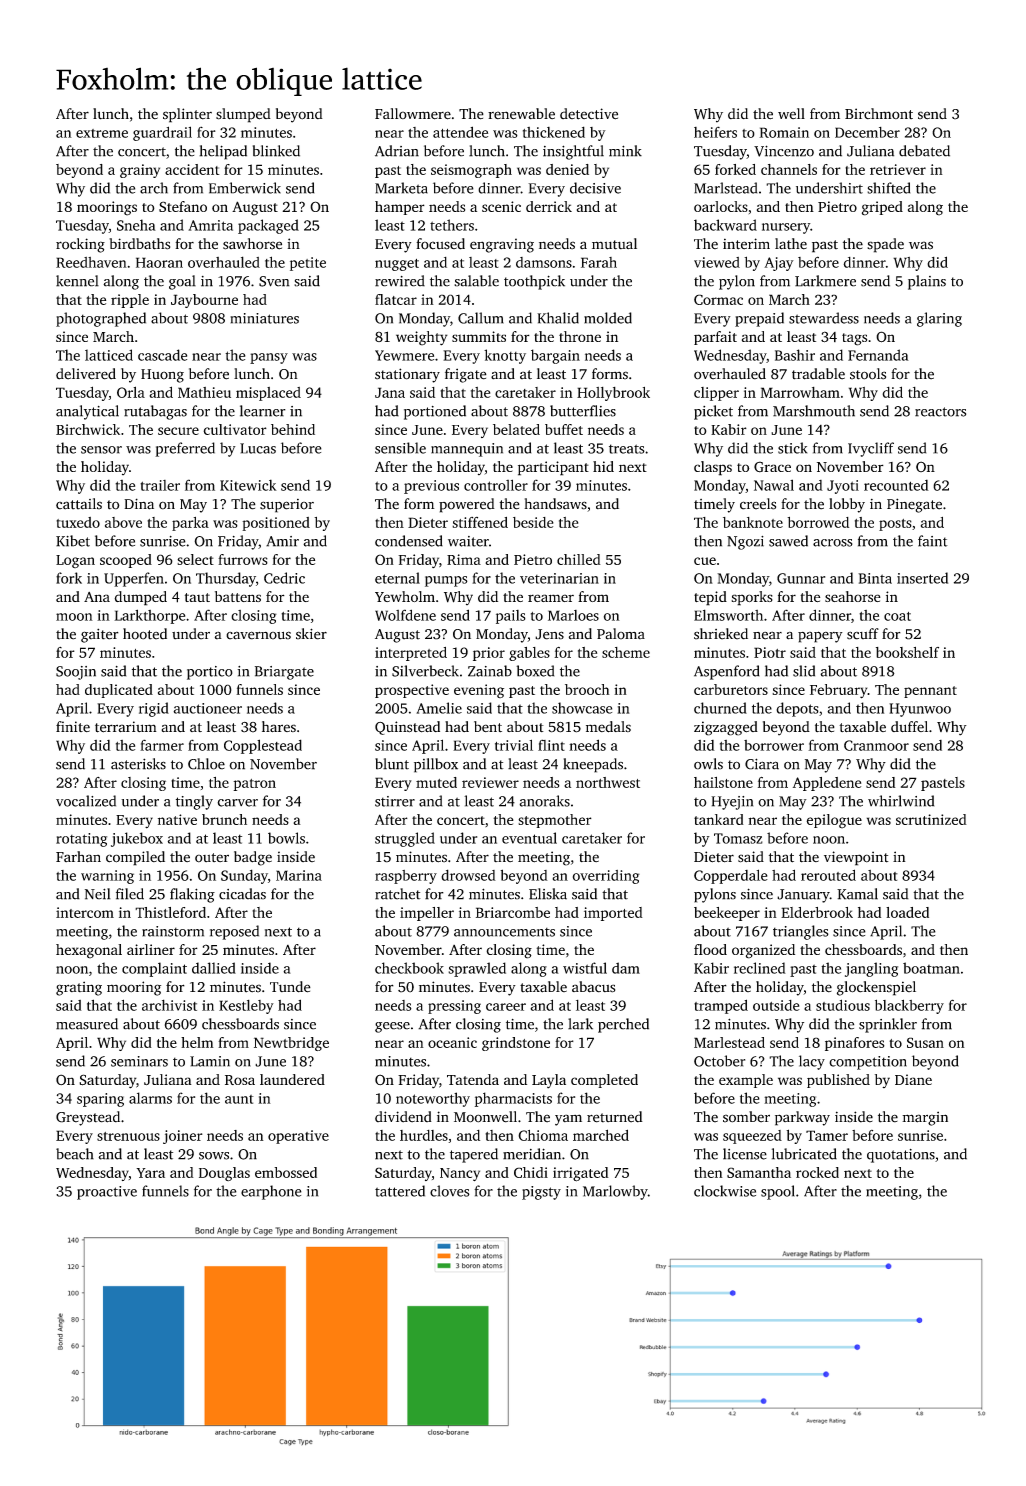 Image resolution: width=1026 pixels, height=1486 pixels. Describe the element at coordinates (401, 188) in the page. I see `Marketa` at that location.
